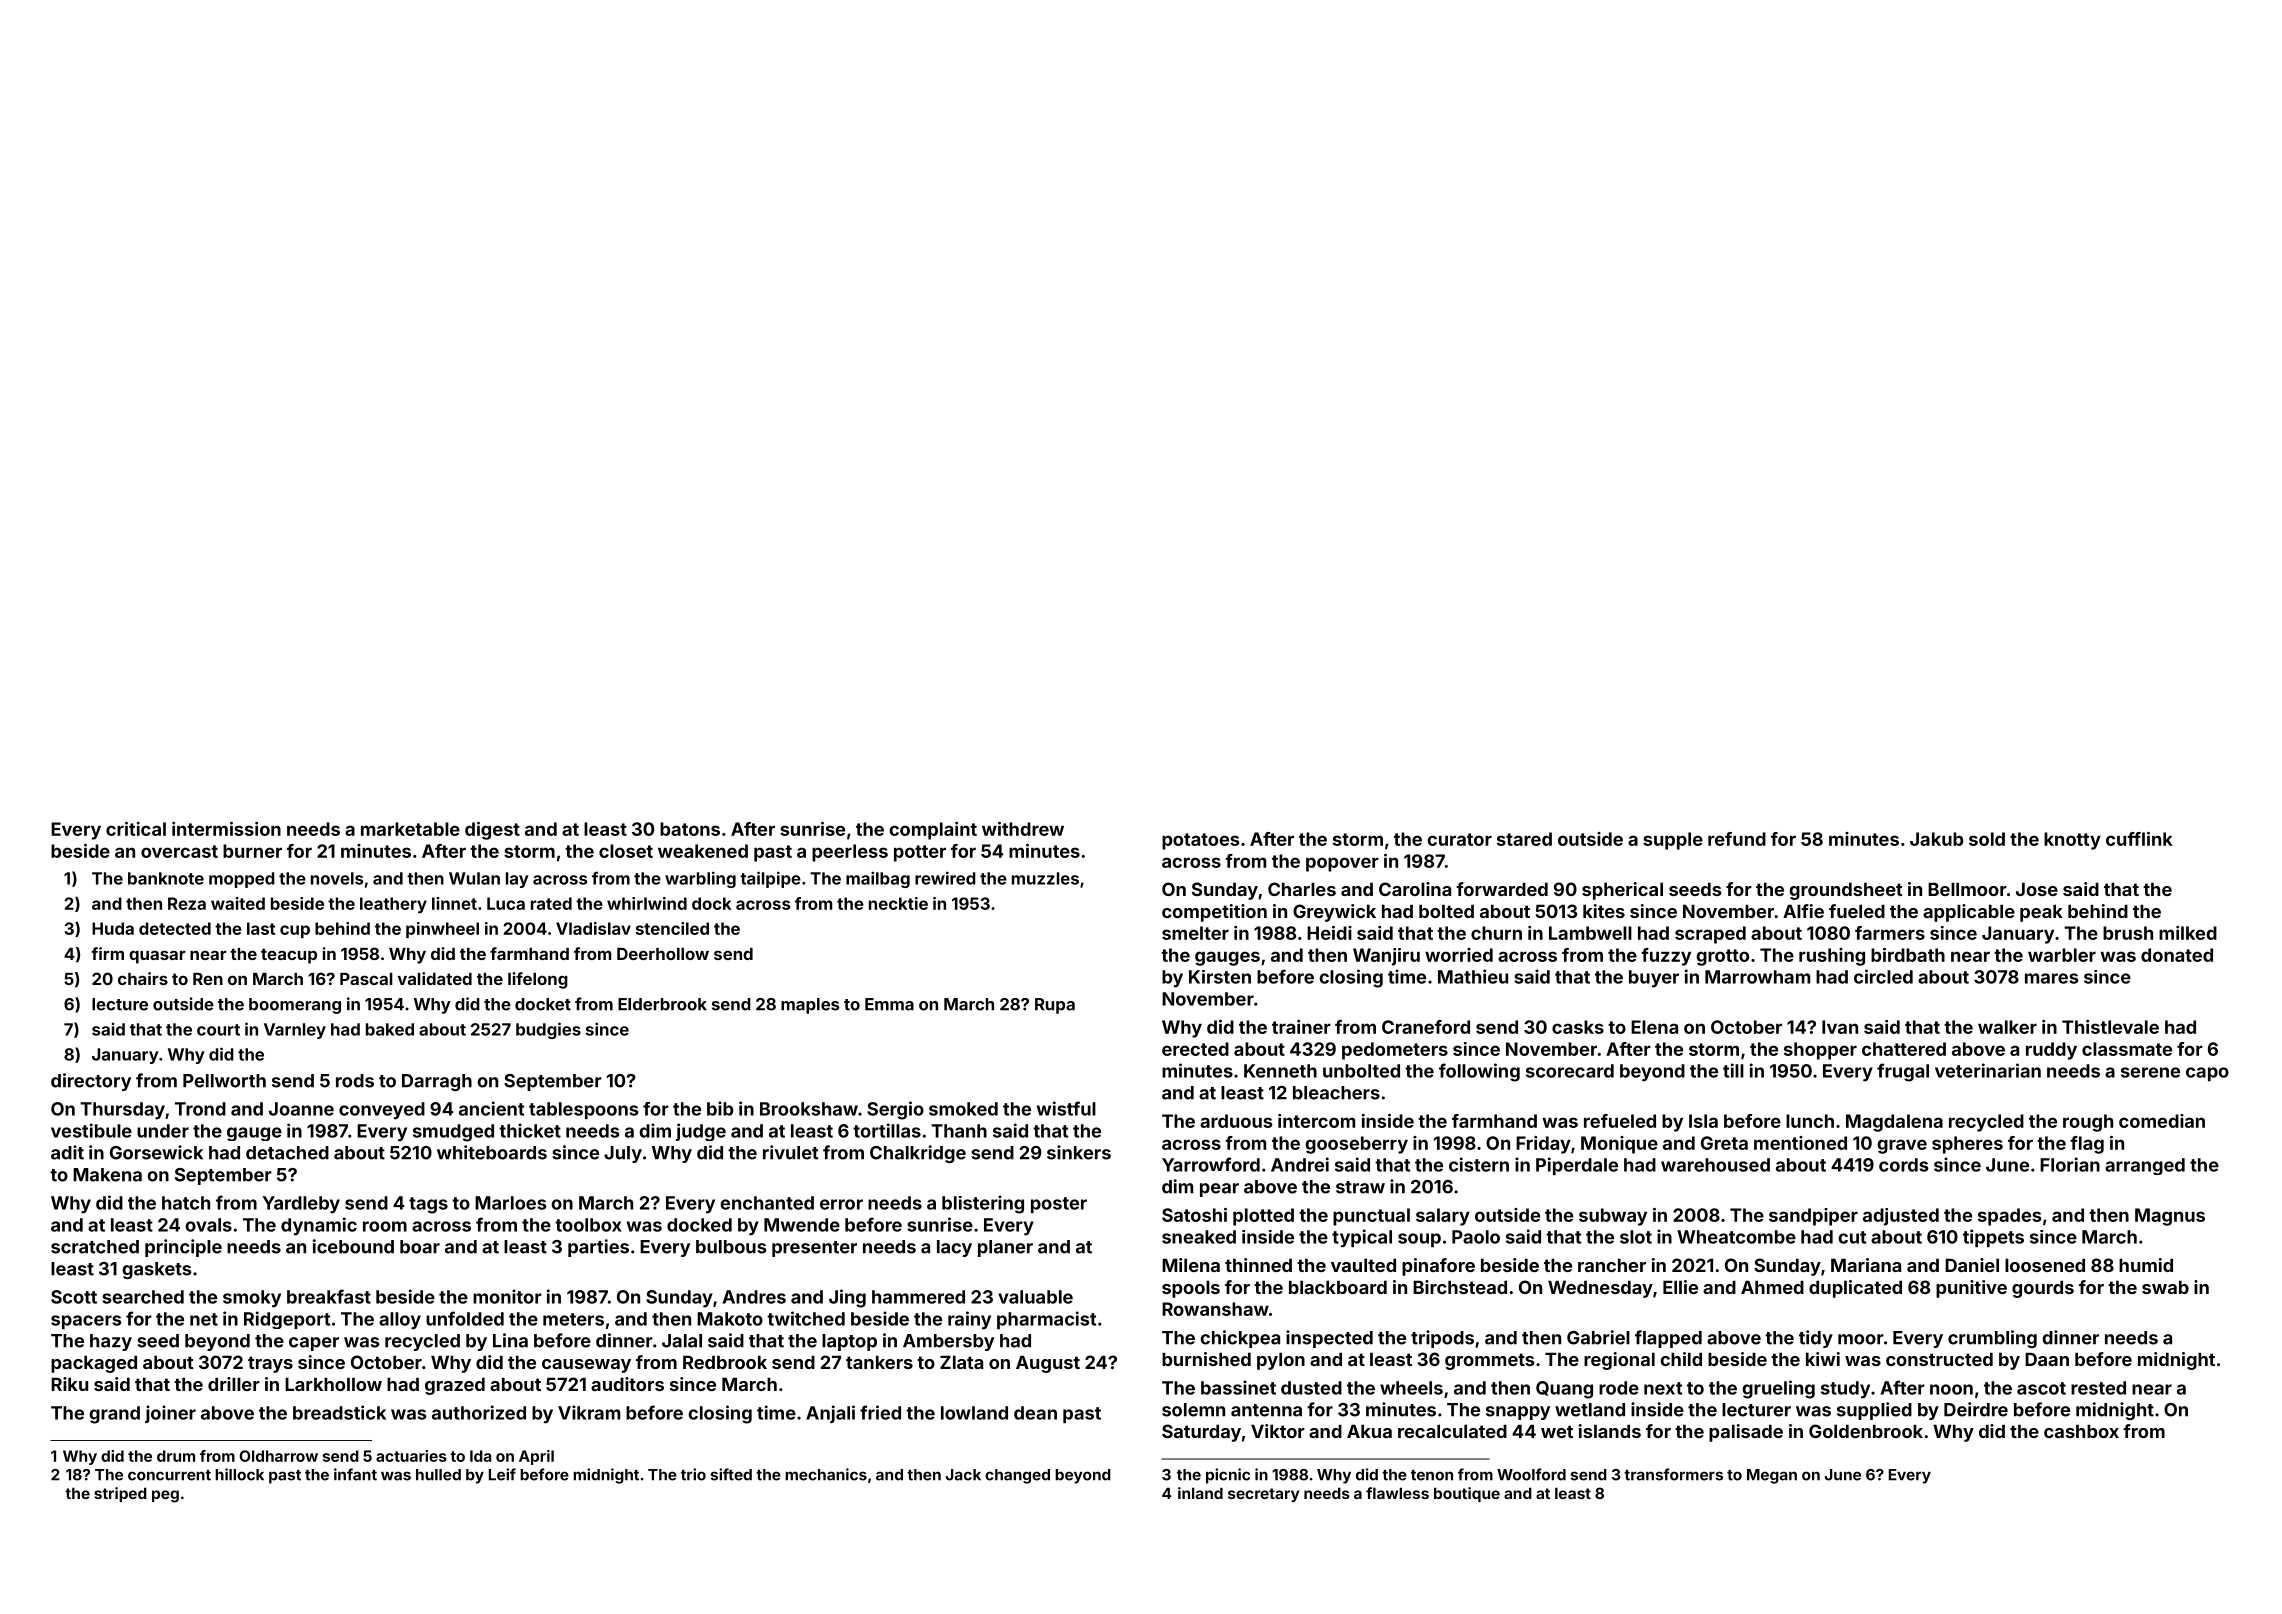  Describe the element at coordinates (339, 1412) in the image. I see `breadstick` at that location.
